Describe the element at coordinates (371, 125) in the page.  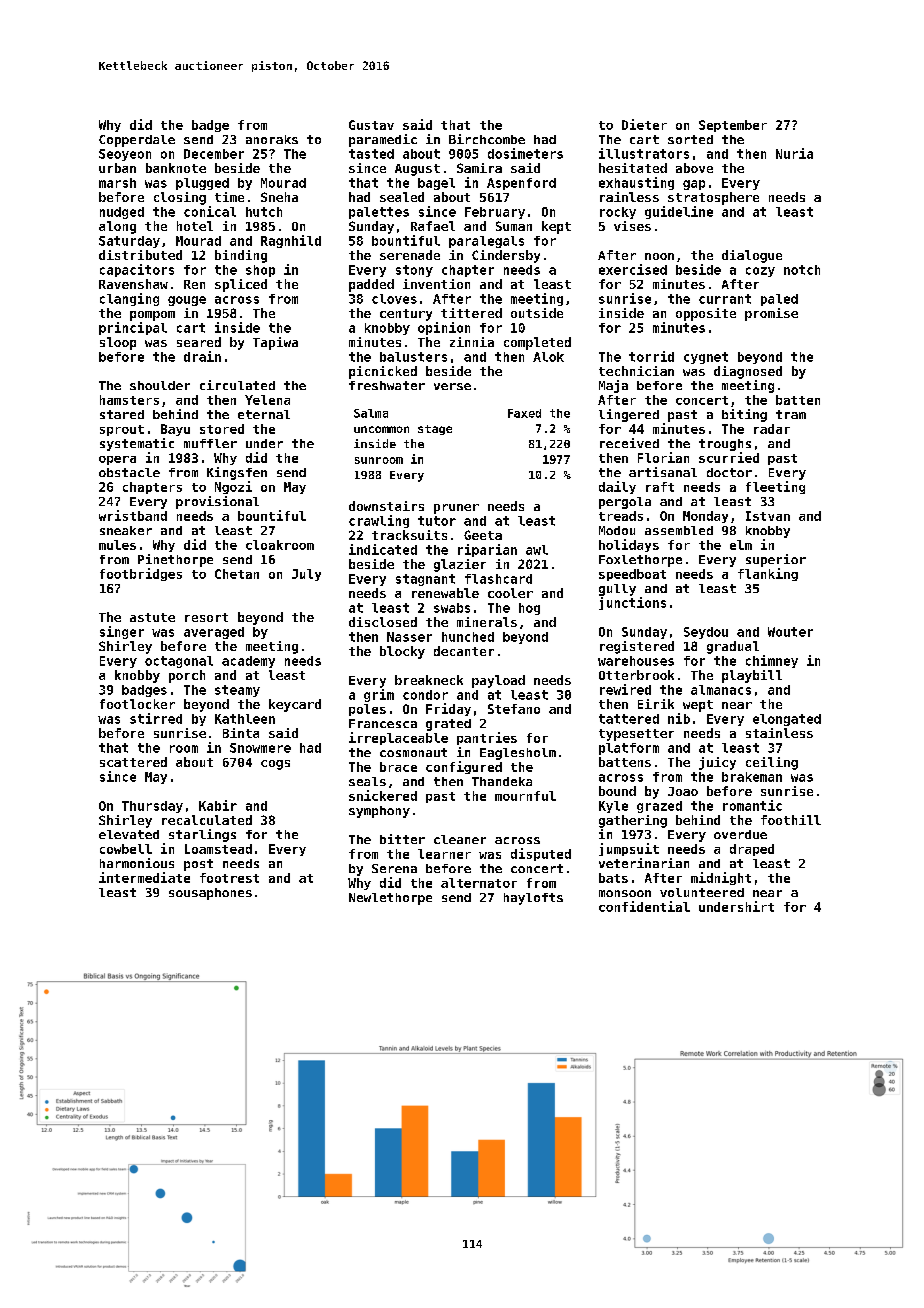
I see `Gustav` at that location.
